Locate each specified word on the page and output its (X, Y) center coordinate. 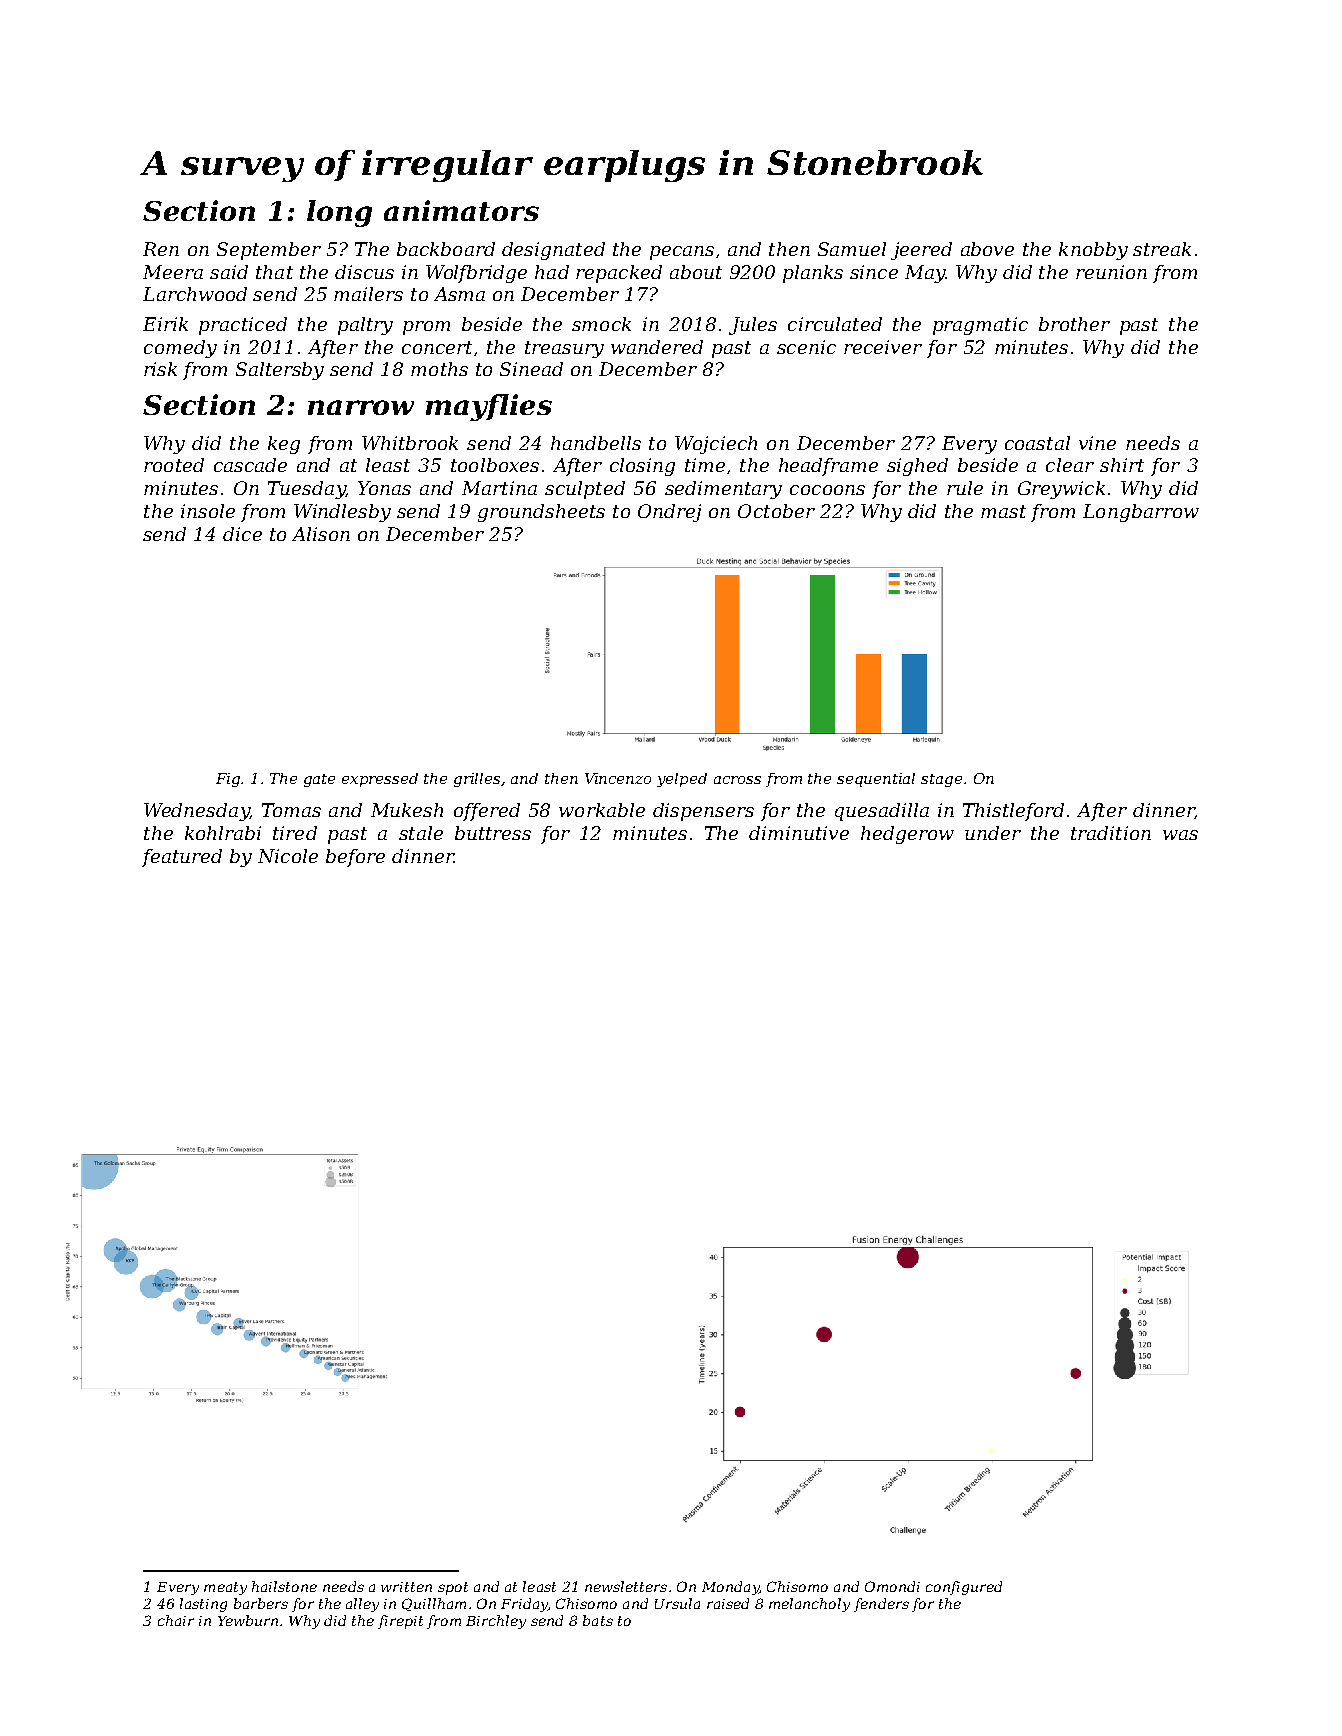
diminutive (799, 833)
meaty (225, 1588)
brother (1074, 324)
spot (453, 1588)
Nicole (288, 856)
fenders (881, 1605)
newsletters (626, 1586)
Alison (321, 534)
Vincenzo (618, 778)
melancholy (809, 1605)
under (993, 833)
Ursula (677, 1603)
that (274, 272)
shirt (1122, 465)
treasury (564, 349)
